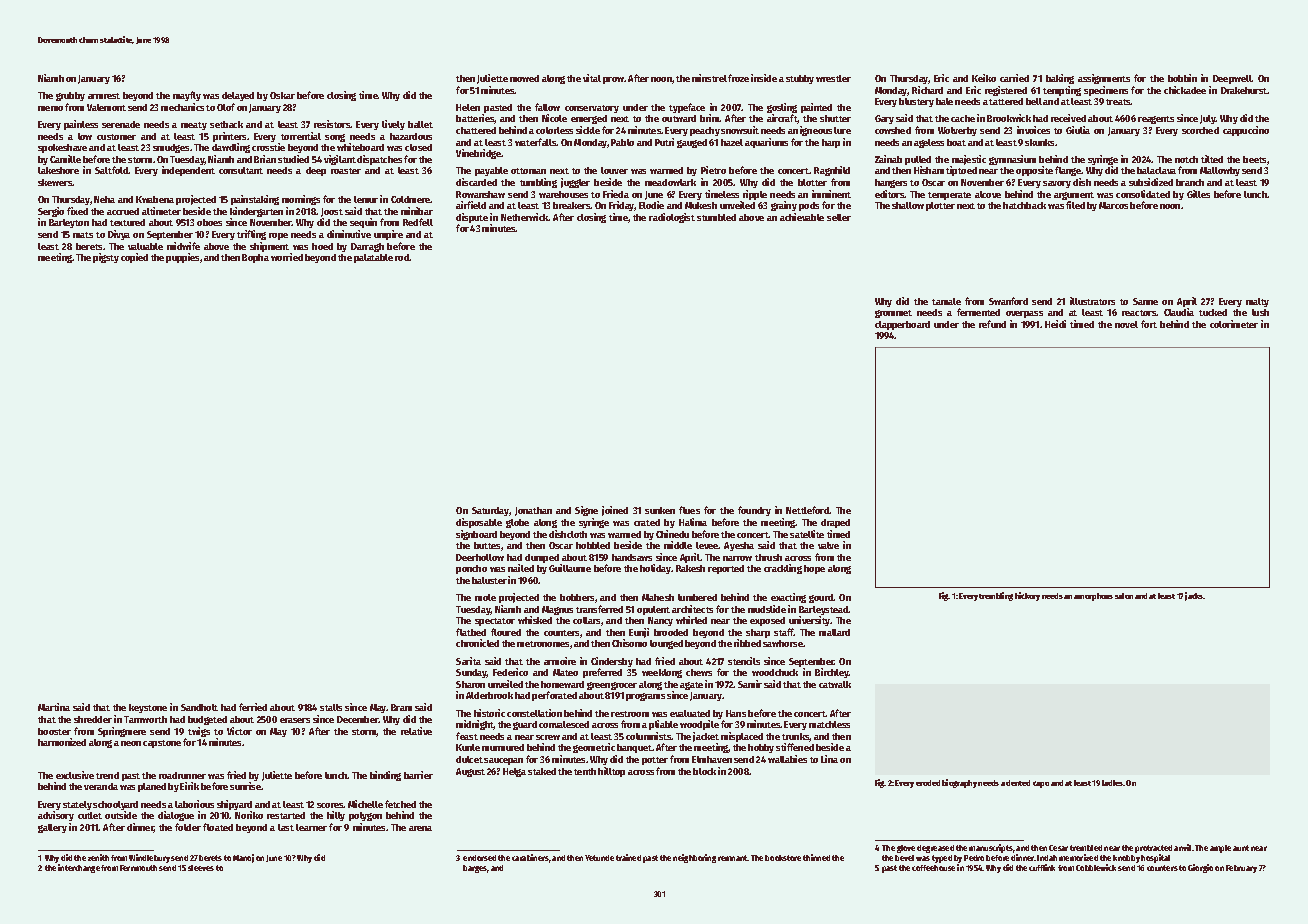 The image size is (1308, 924). I want to click on poncho, so click(471, 569).
